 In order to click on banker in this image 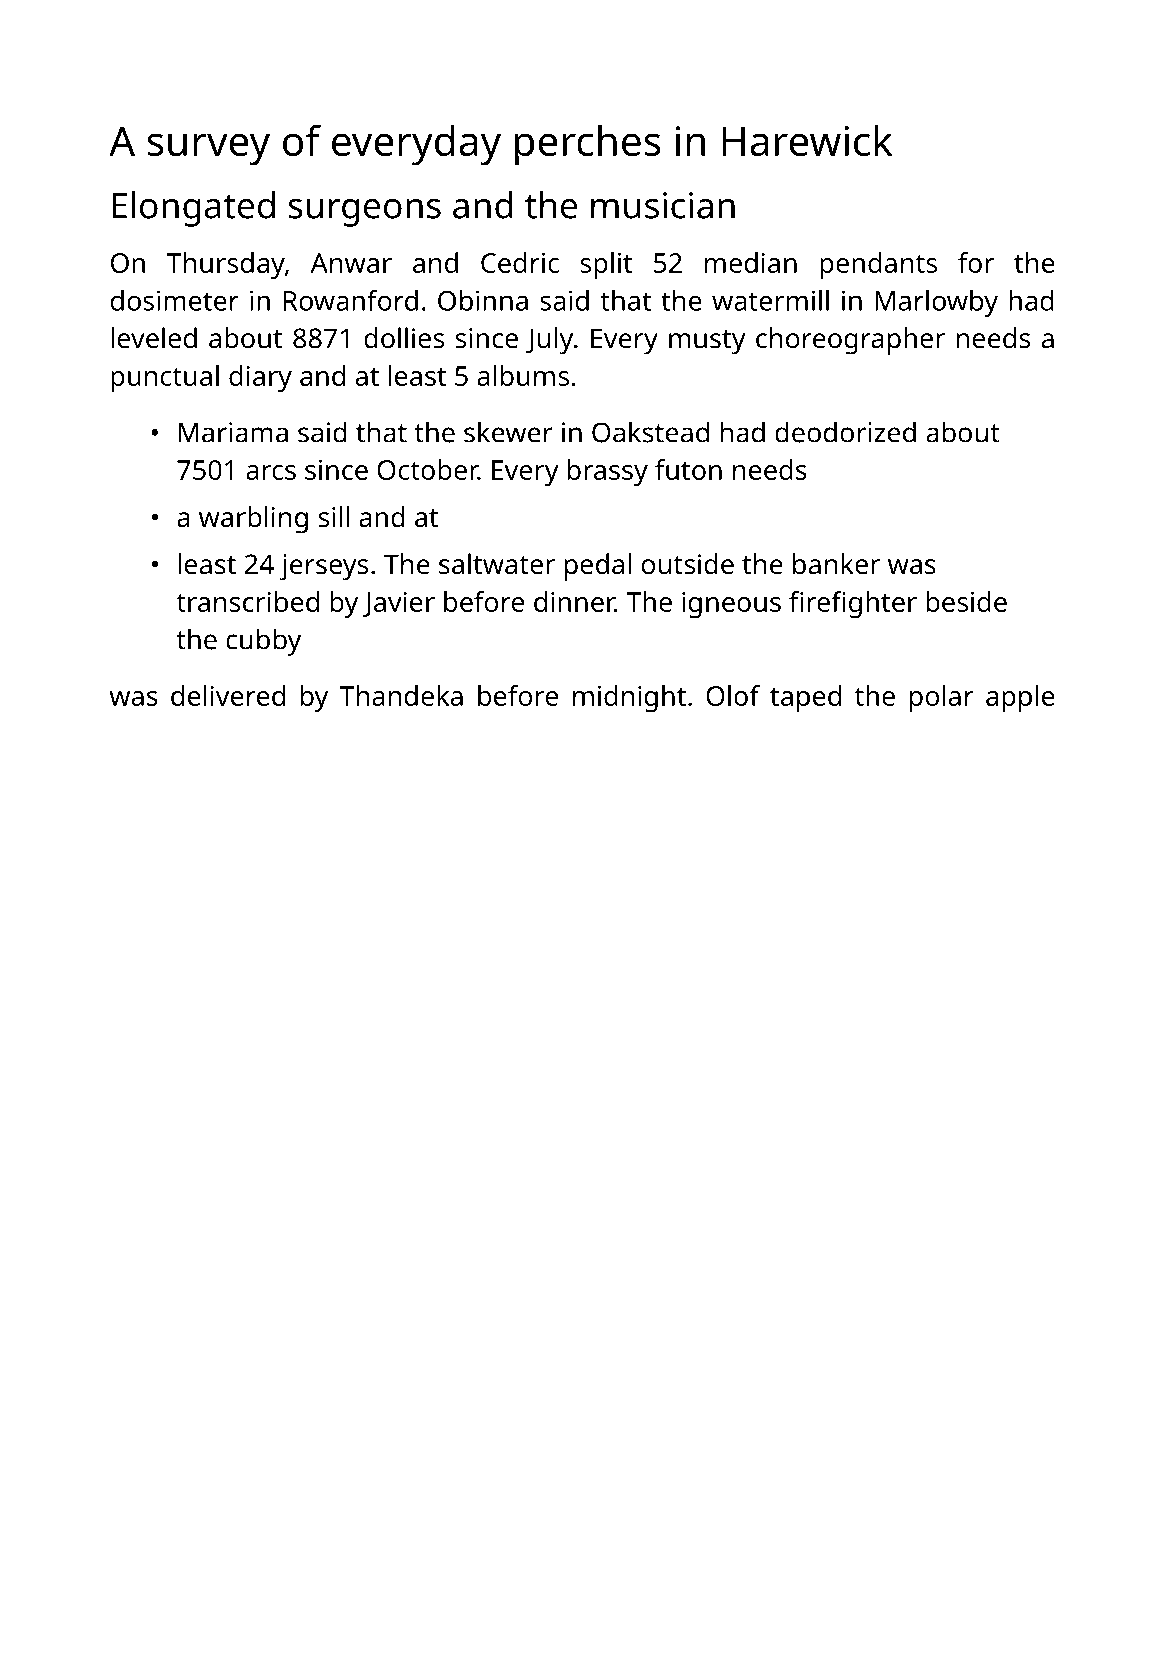, I will do `click(836, 563)`.
